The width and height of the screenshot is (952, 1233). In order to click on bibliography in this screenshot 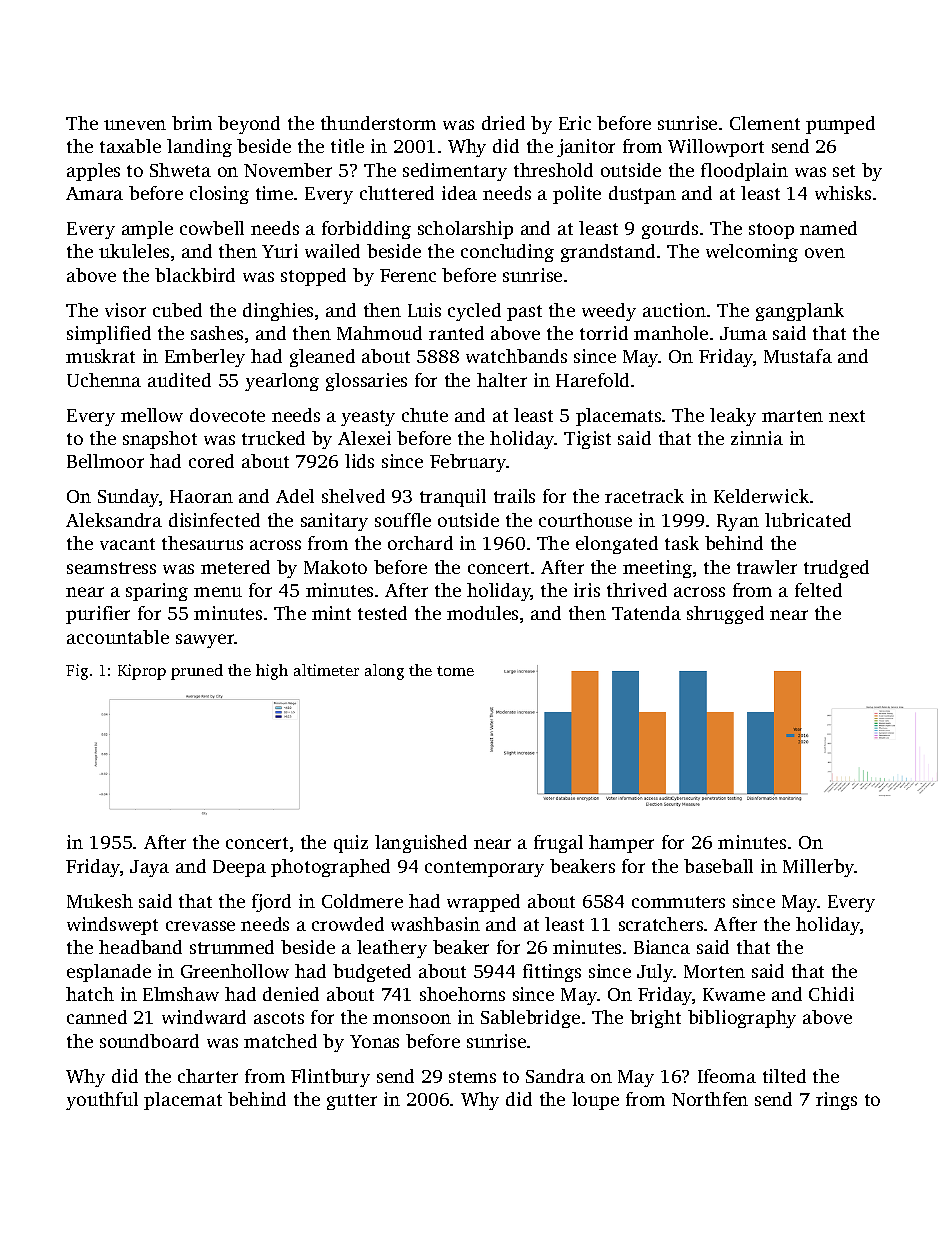, I will do `click(742, 1019)`.
